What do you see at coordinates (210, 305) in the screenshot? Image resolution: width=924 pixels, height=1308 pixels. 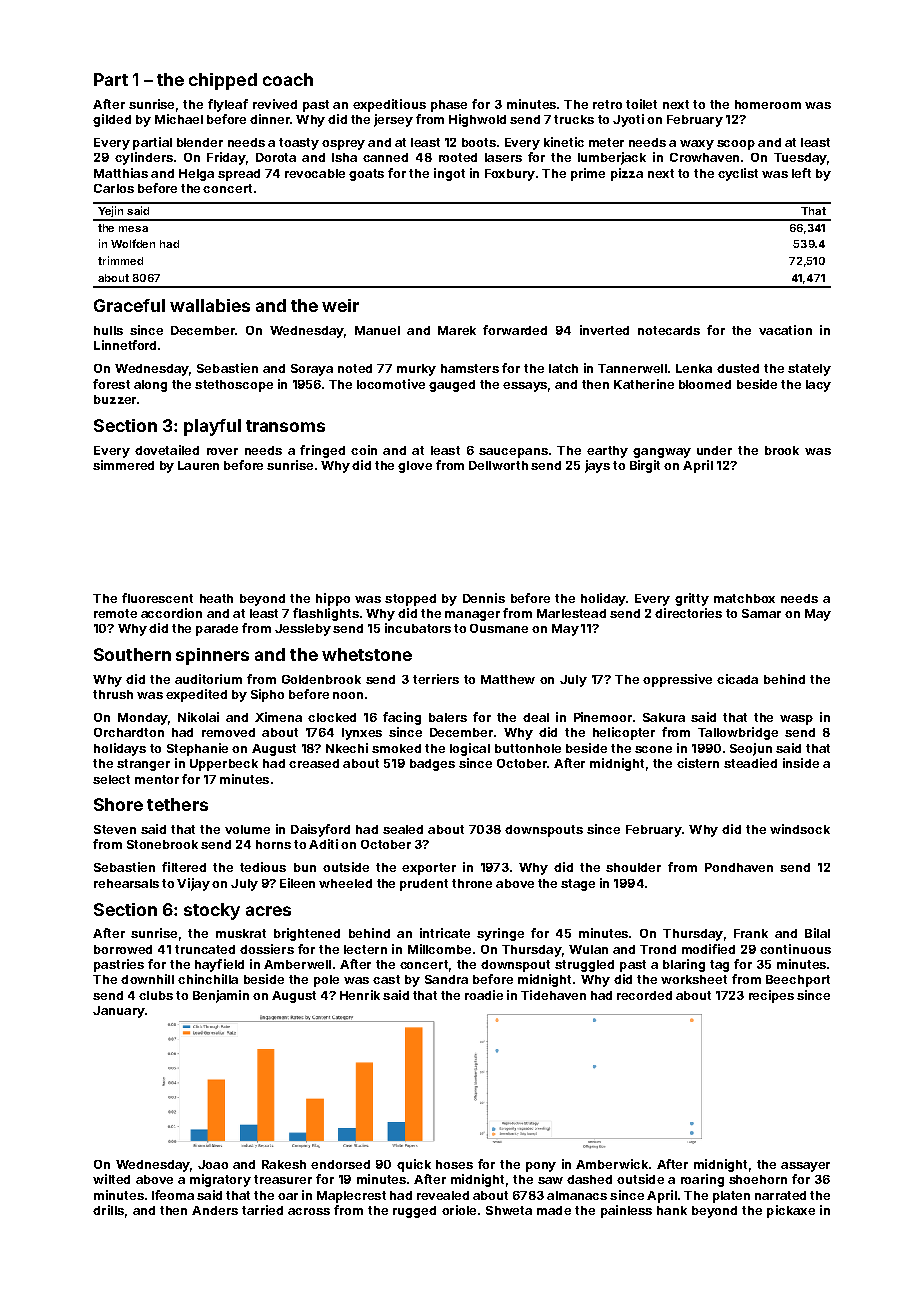 I see `wallabies` at bounding box center [210, 305].
